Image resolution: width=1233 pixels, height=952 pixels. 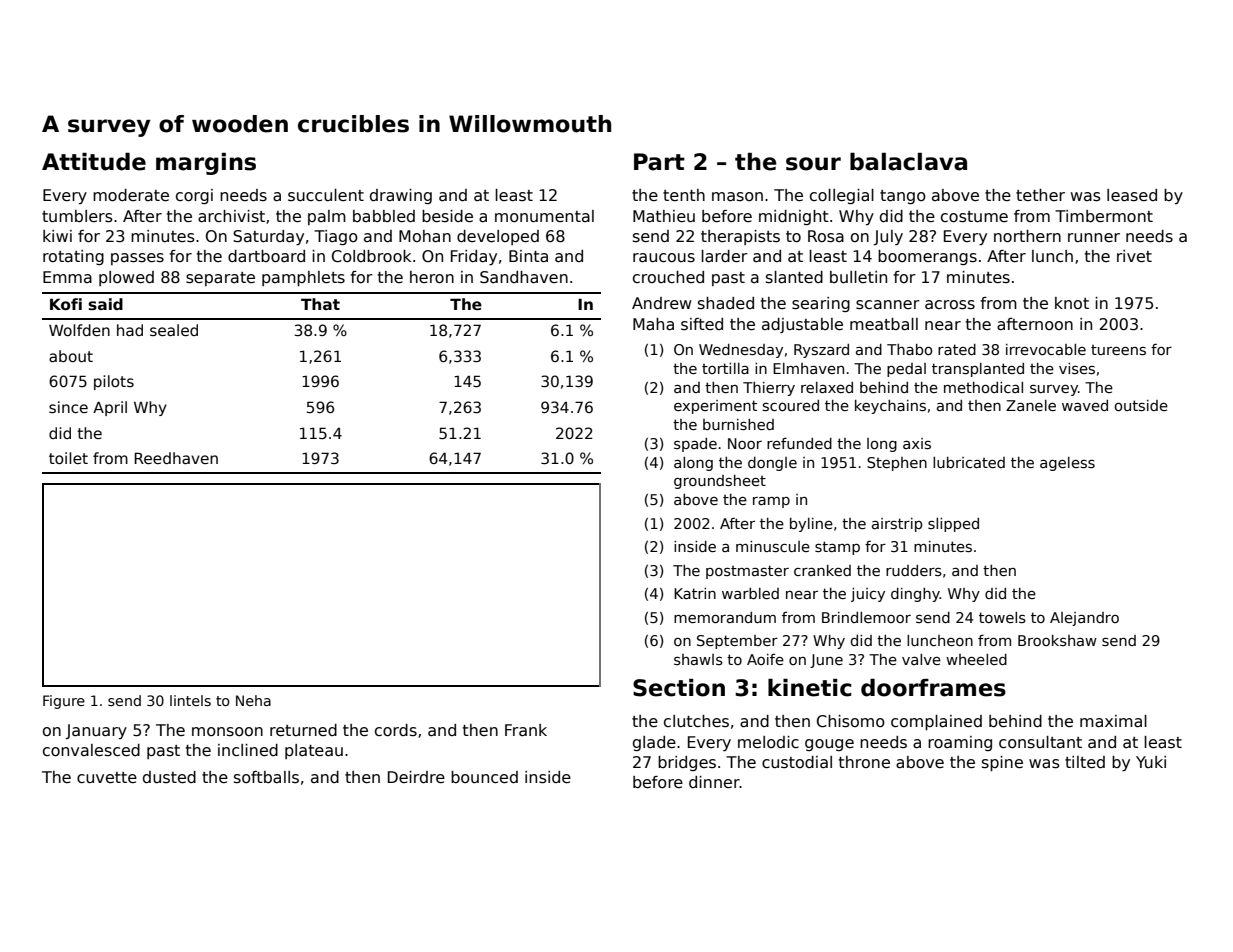 What do you see at coordinates (110, 408) in the document?
I see `April` at bounding box center [110, 408].
